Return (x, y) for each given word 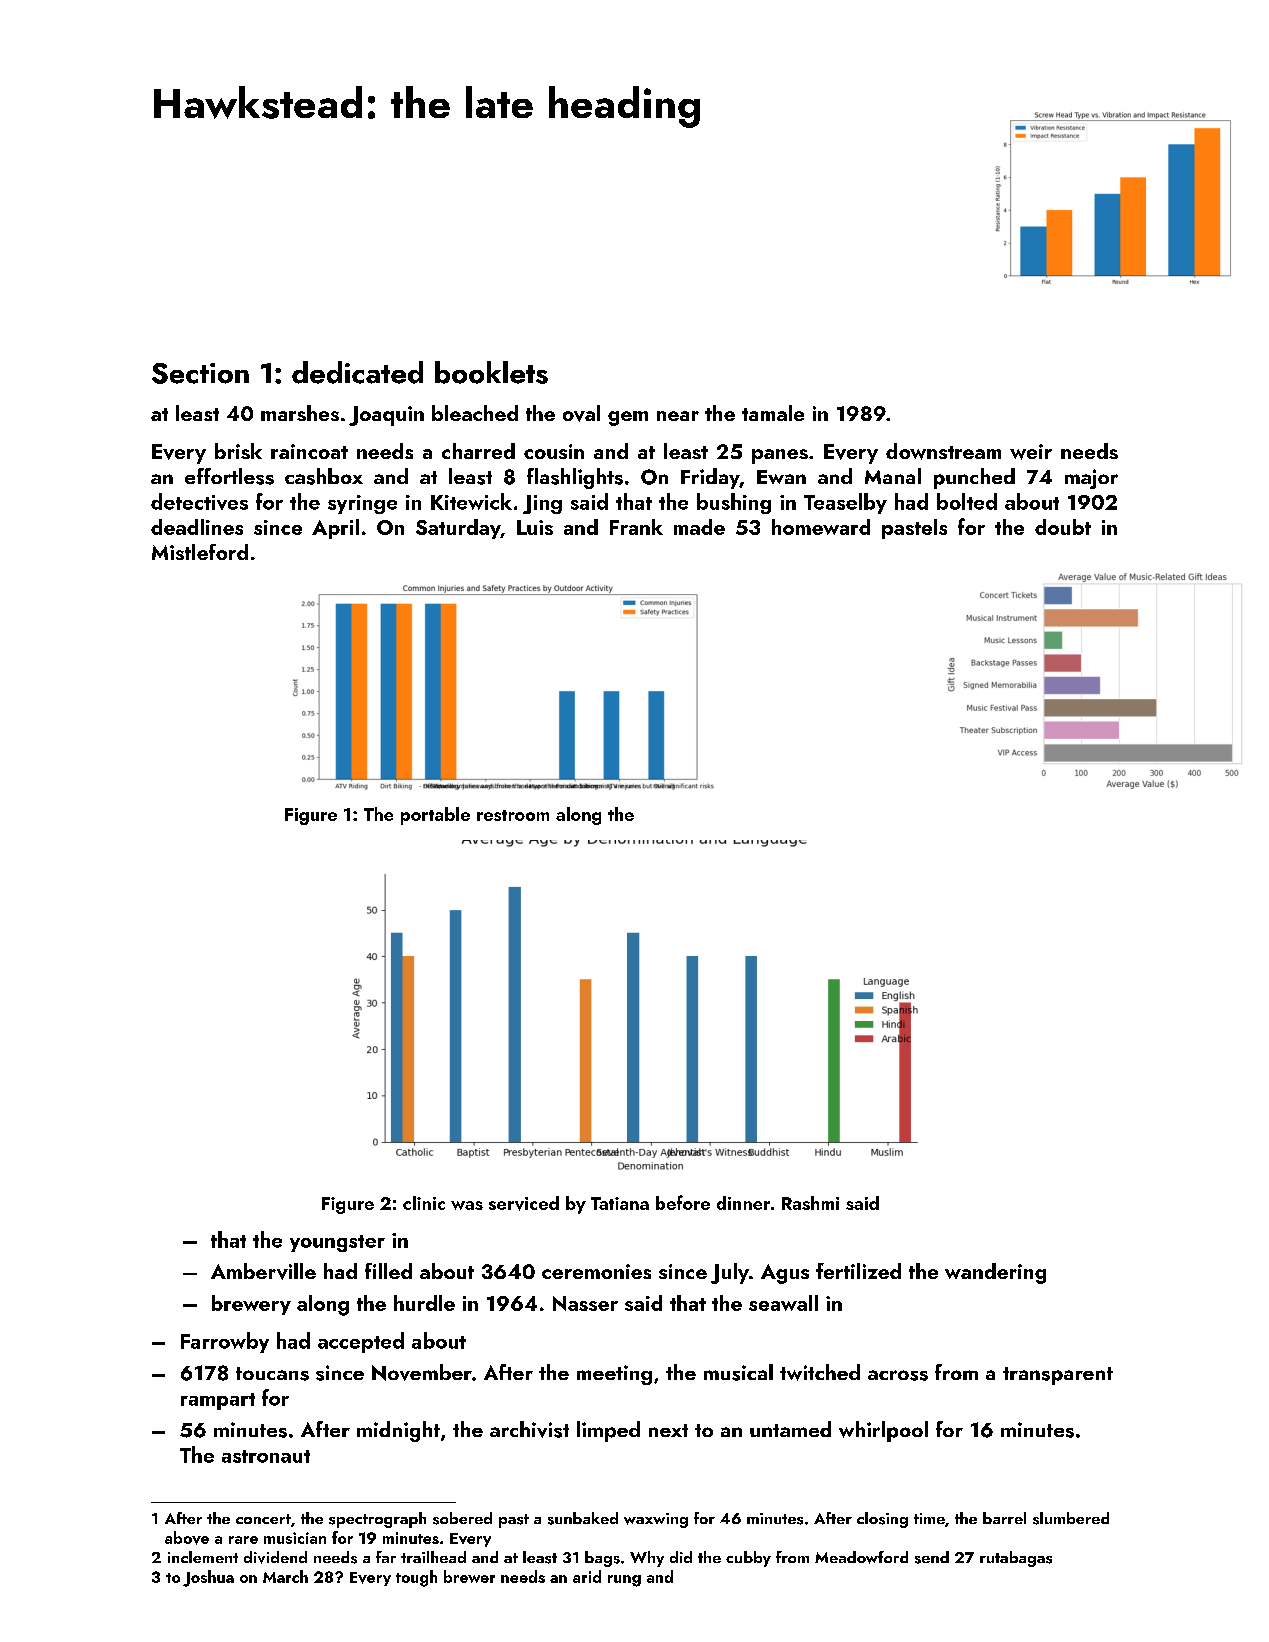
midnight (398, 1431)
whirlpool (883, 1431)
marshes (300, 413)
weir (1031, 452)
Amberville (263, 1271)
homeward (821, 527)
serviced (524, 1203)
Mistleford (200, 552)
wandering (995, 1273)
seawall (783, 1303)
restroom (513, 815)
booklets (491, 372)
